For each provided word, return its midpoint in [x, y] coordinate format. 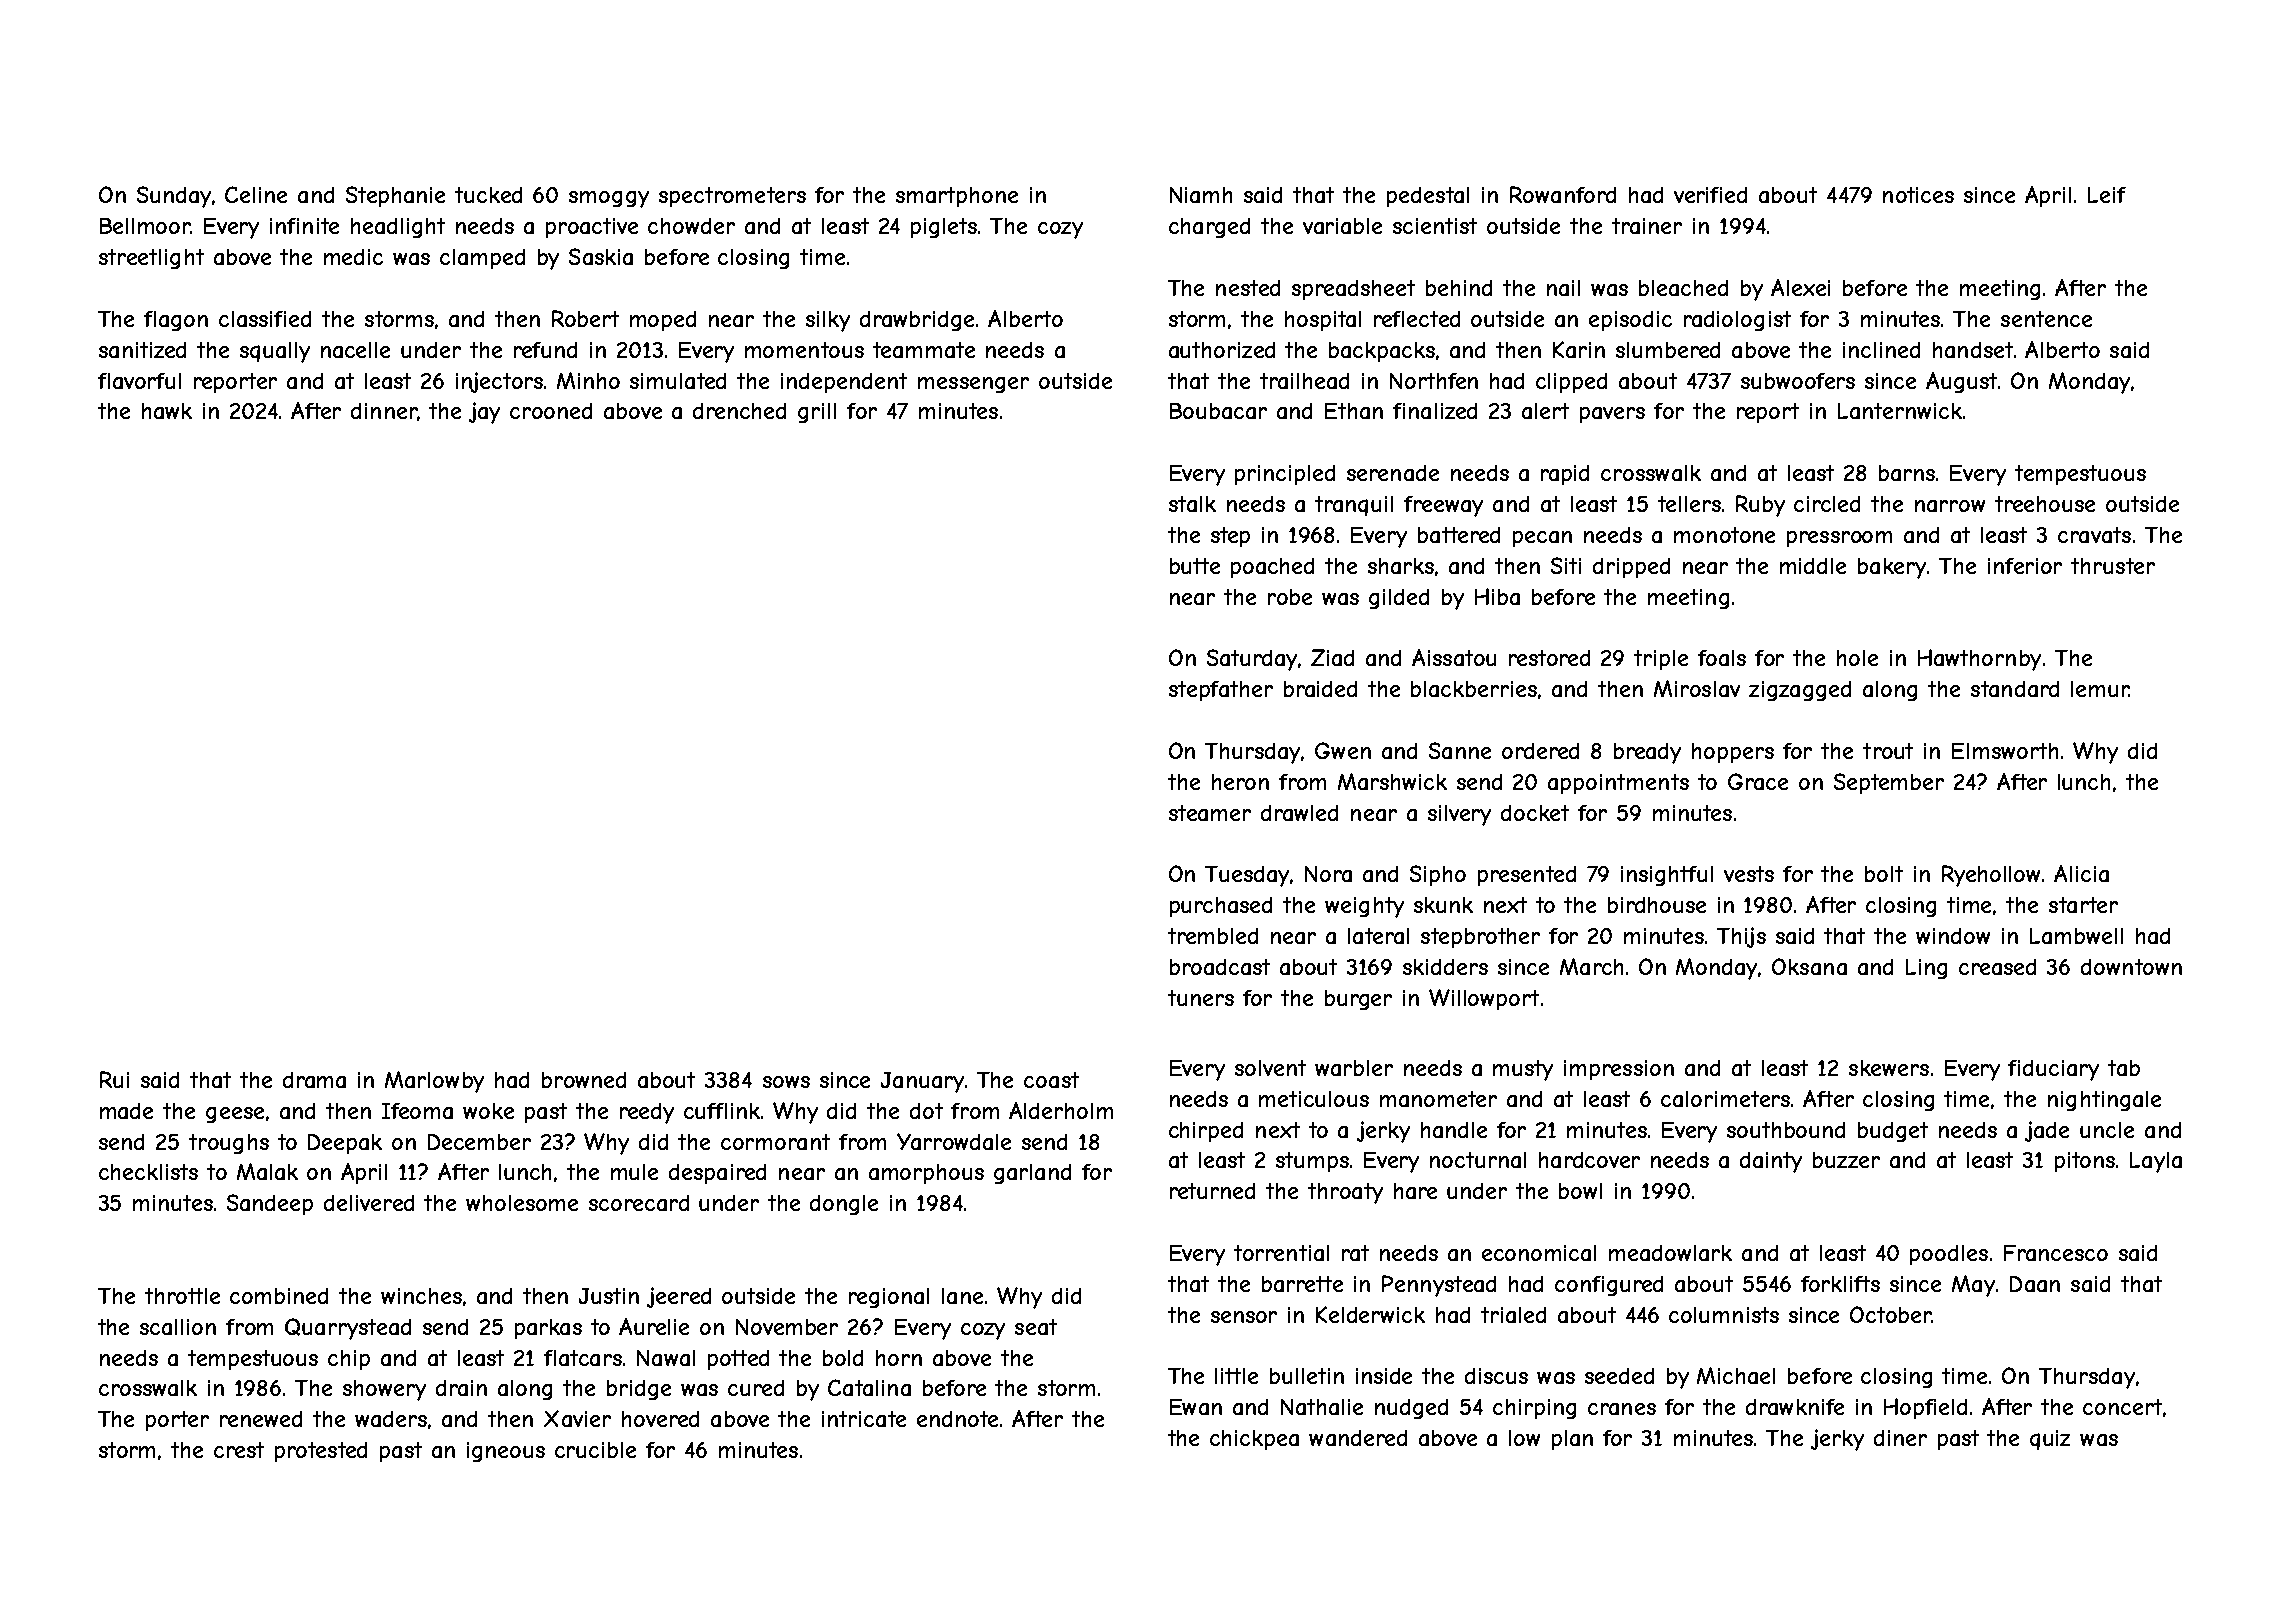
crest [239, 1450]
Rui [114, 1079]
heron [1240, 782]
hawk [167, 411]
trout [1888, 751]
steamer [1210, 813]
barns [1907, 473]
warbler [1354, 1068]
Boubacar [1218, 411]
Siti [1566, 565]
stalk [1192, 504]
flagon [176, 321]
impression [1619, 1070]
